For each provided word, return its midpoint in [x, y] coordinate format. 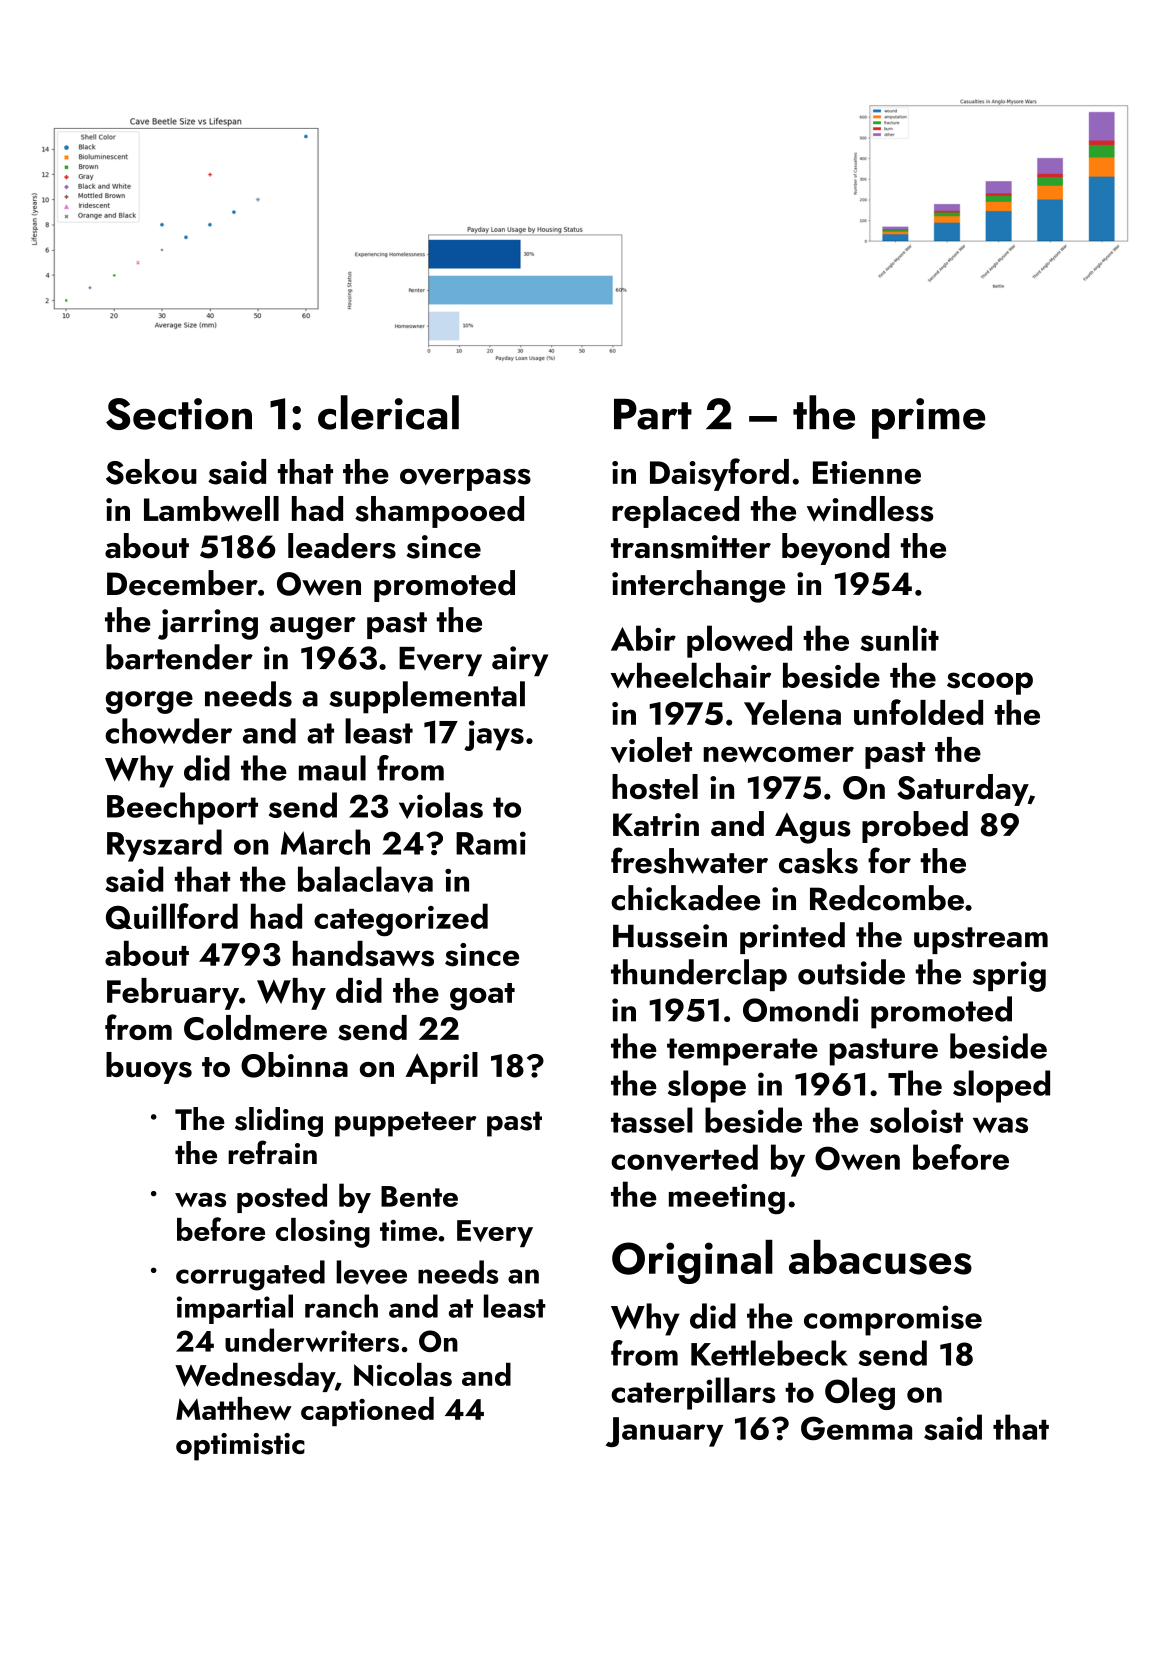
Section [179, 414]
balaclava [365, 879]
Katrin [656, 824]
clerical [388, 412]
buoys [149, 1068]
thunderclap [699, 975]
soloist [916, 1120]
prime [928, 418]
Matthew [234, 1408]
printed [792, 938]
